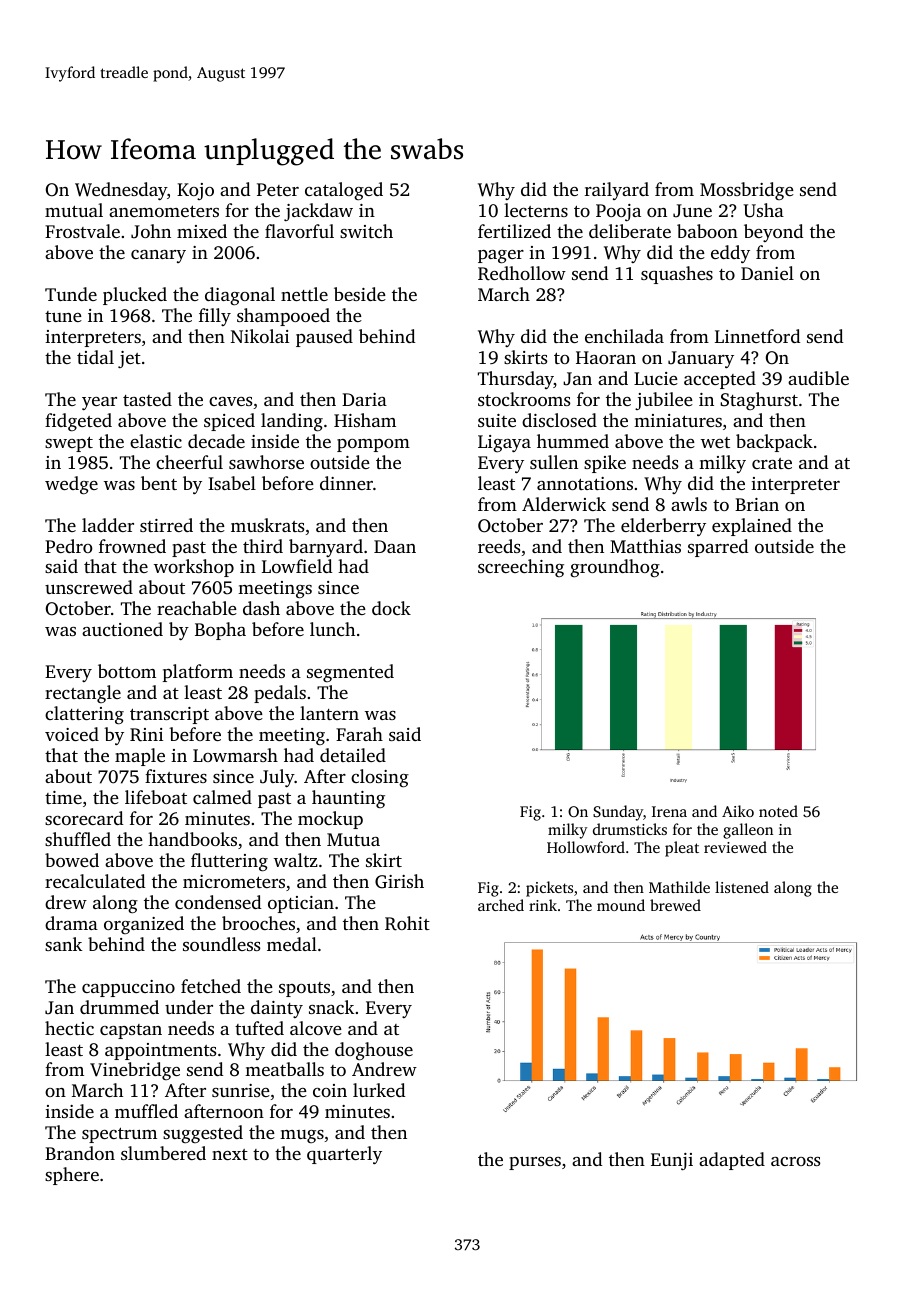  I want to click on Aiko, so click(738, 811).
